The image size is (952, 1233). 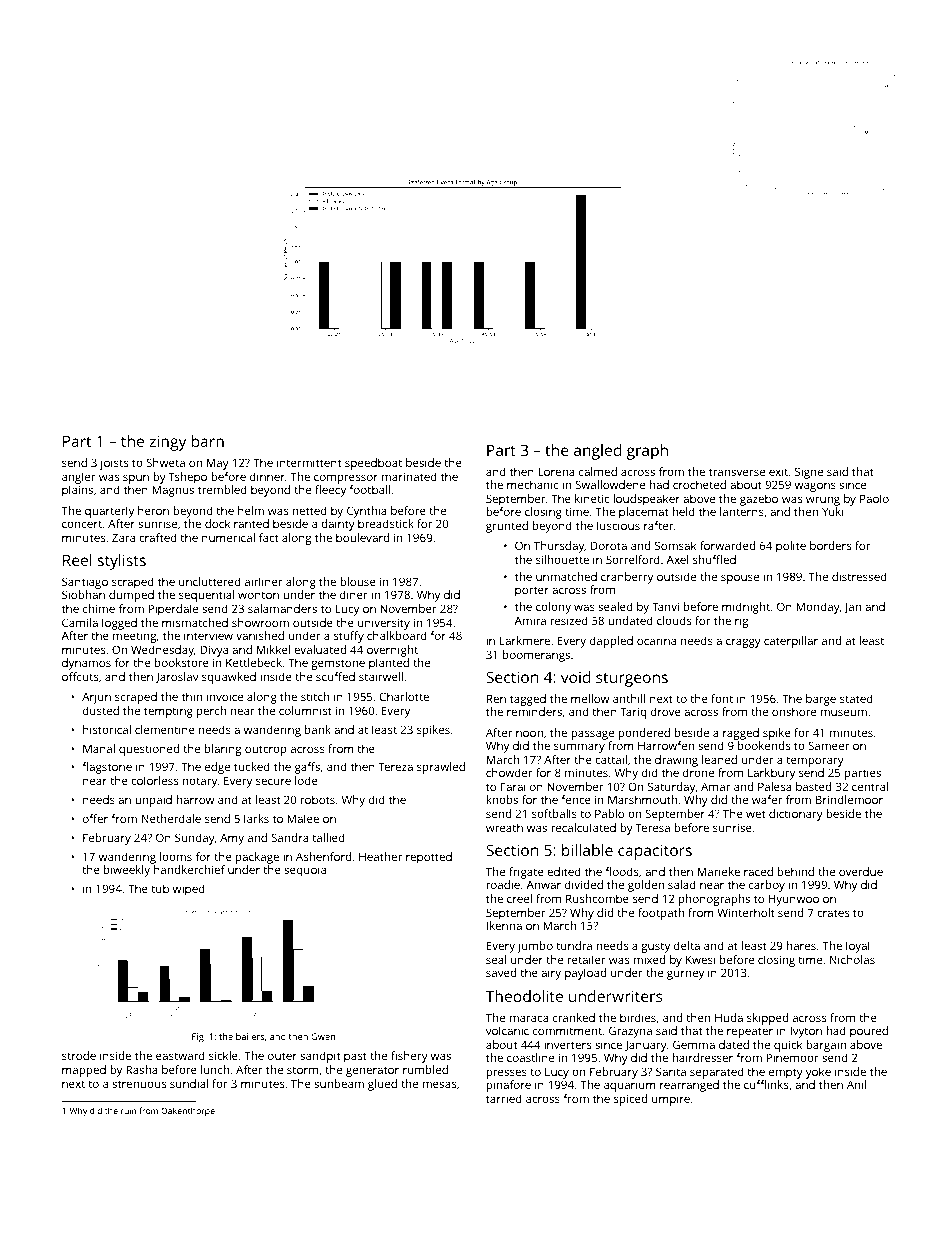 What do you see at coordinates (567, 1044) in the page?
I see `inverters` at bounding box center [567, 1044].
